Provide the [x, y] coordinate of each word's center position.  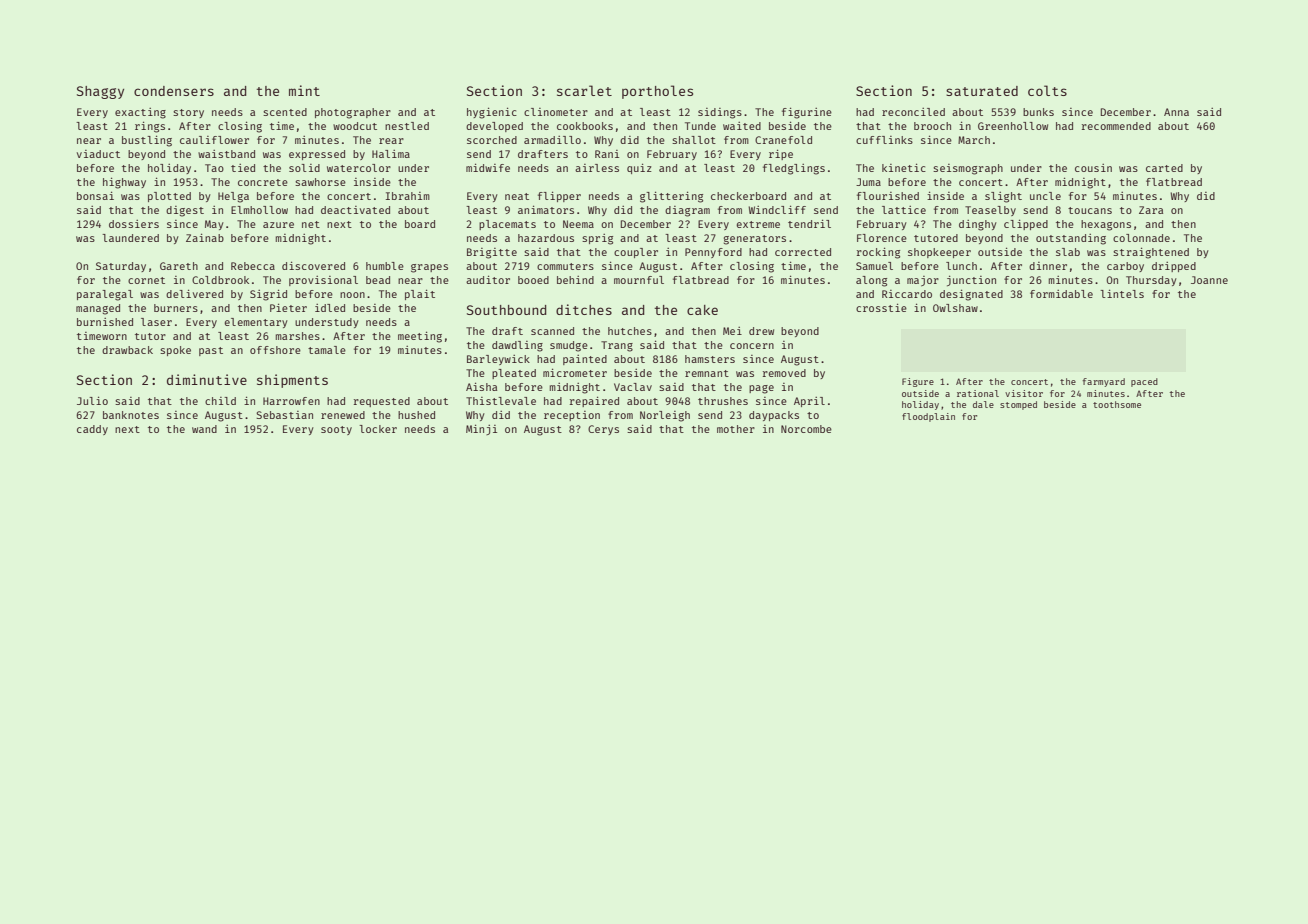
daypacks [774, 416]
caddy [92, 430]
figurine [807, 113]
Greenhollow [1013, 126]
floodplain [928, 417]
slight [1003, 197]
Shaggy [100, 92]
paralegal [105, 295]
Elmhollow [259, 210]
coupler [636, 253]
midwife [488, 167]
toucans [1090, 210]
